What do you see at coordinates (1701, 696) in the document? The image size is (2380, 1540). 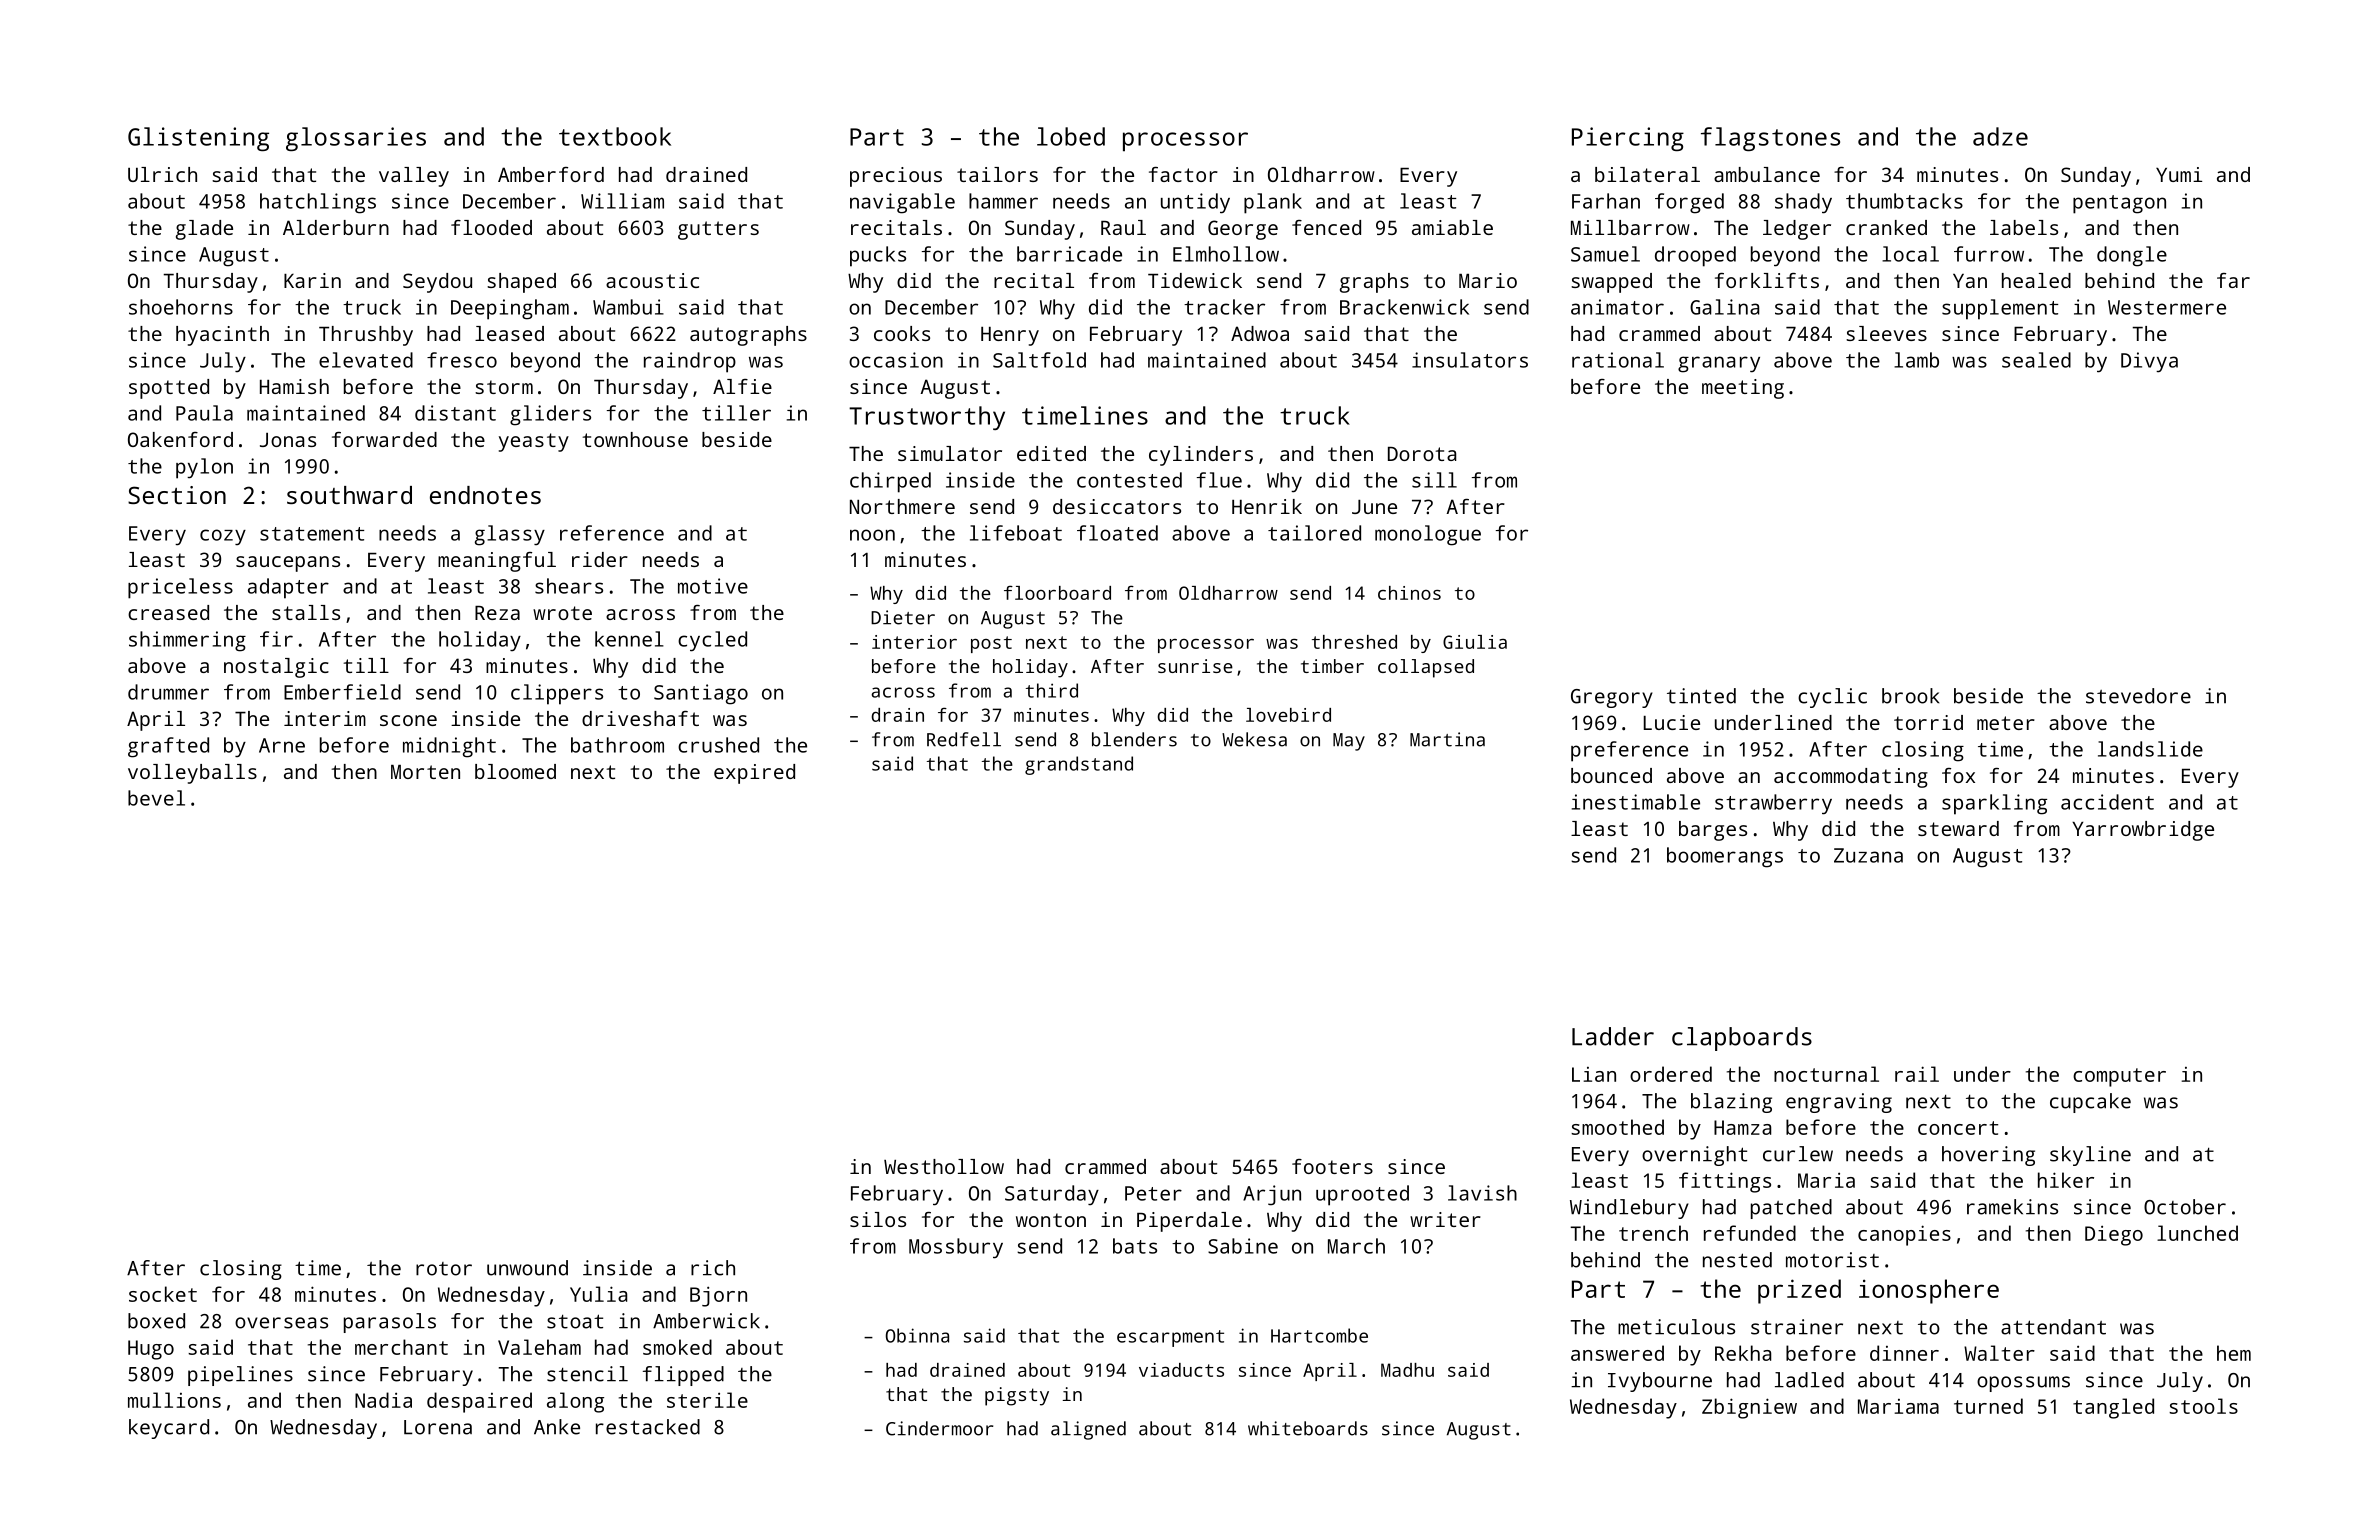 I see `tinted` at bounding box center [1701, 696].
